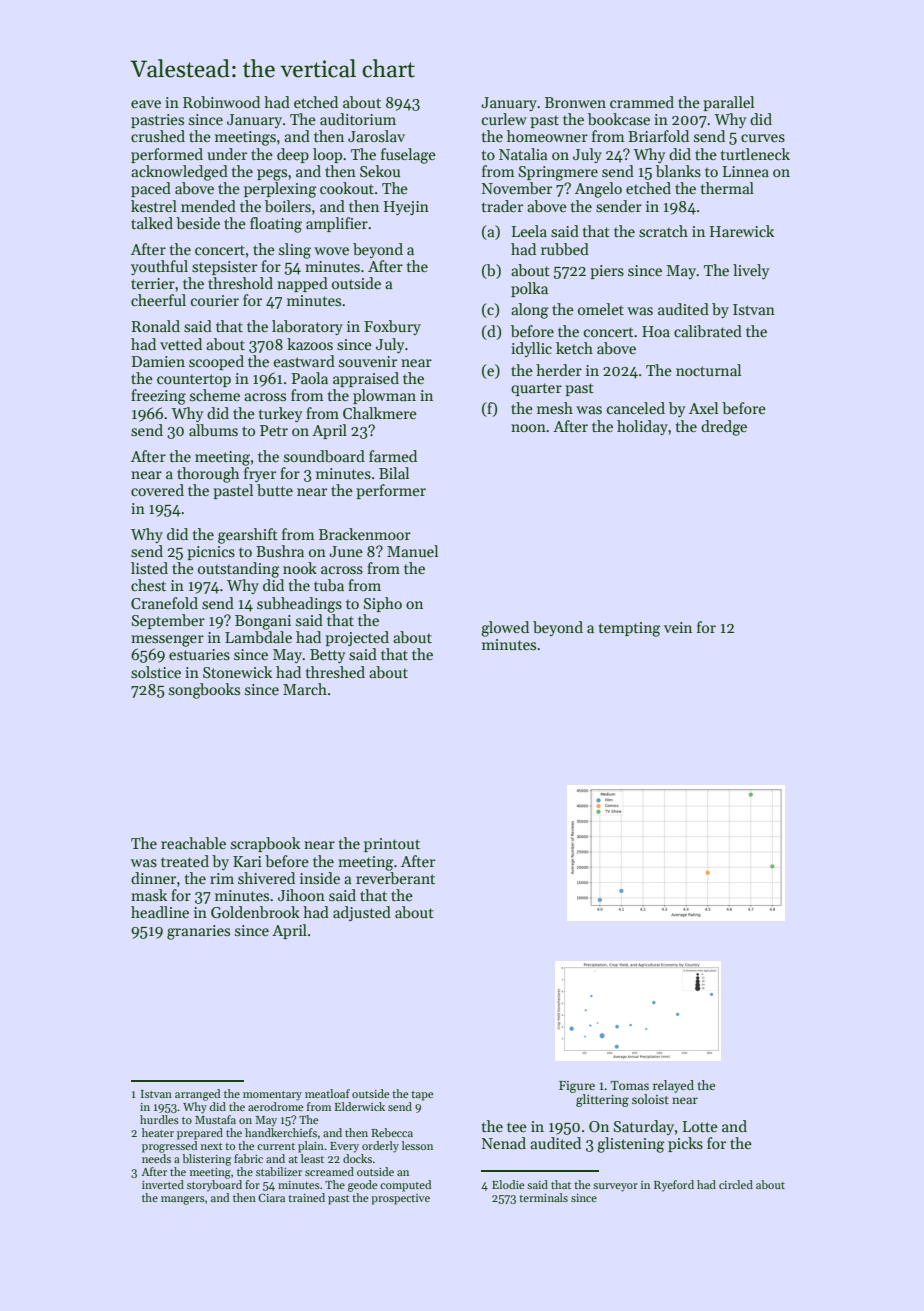 This screenshot has width=924, height=1311. I want to click on scrapbook, so click(265, 844).
